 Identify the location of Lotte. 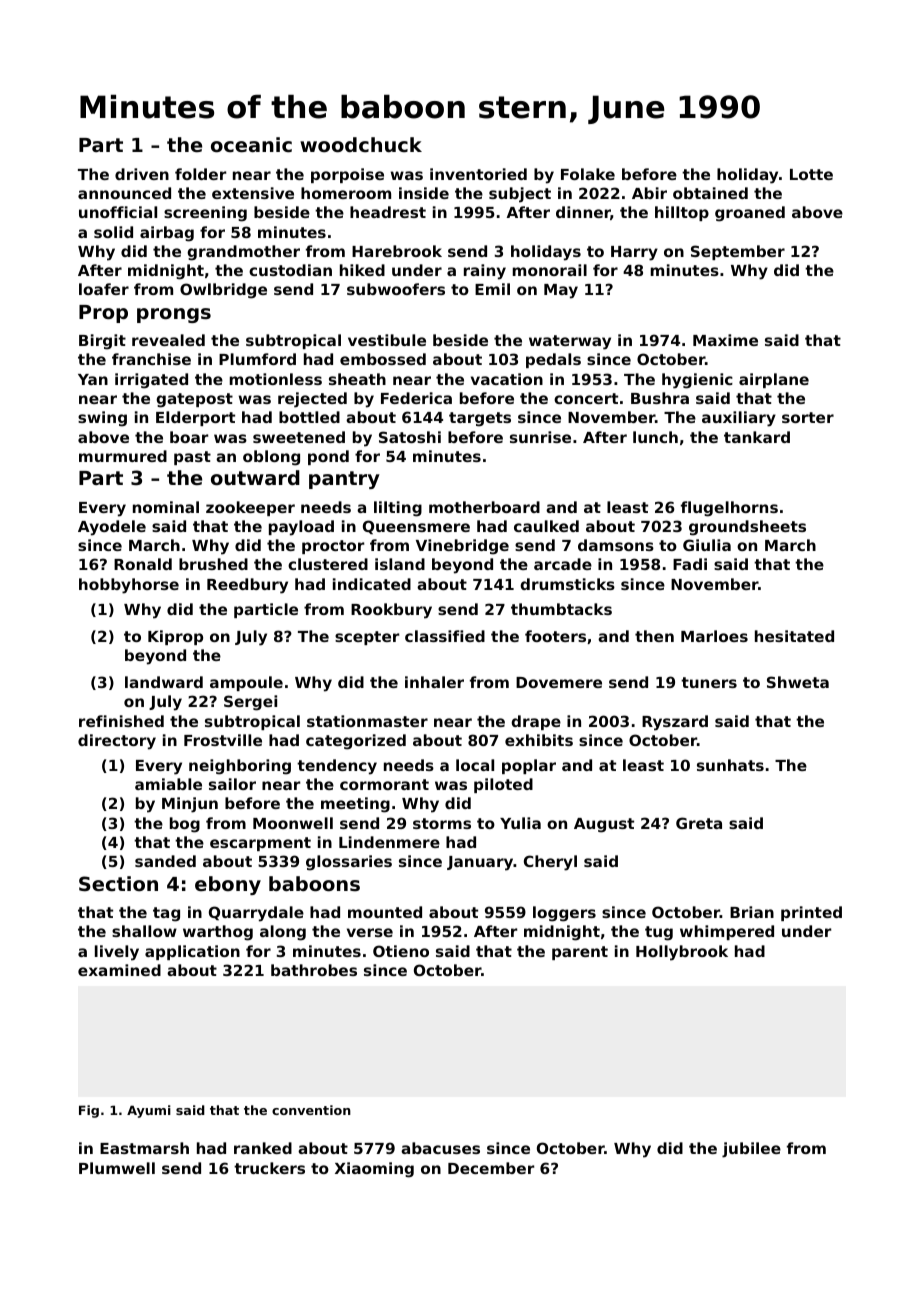
(811, 174).
